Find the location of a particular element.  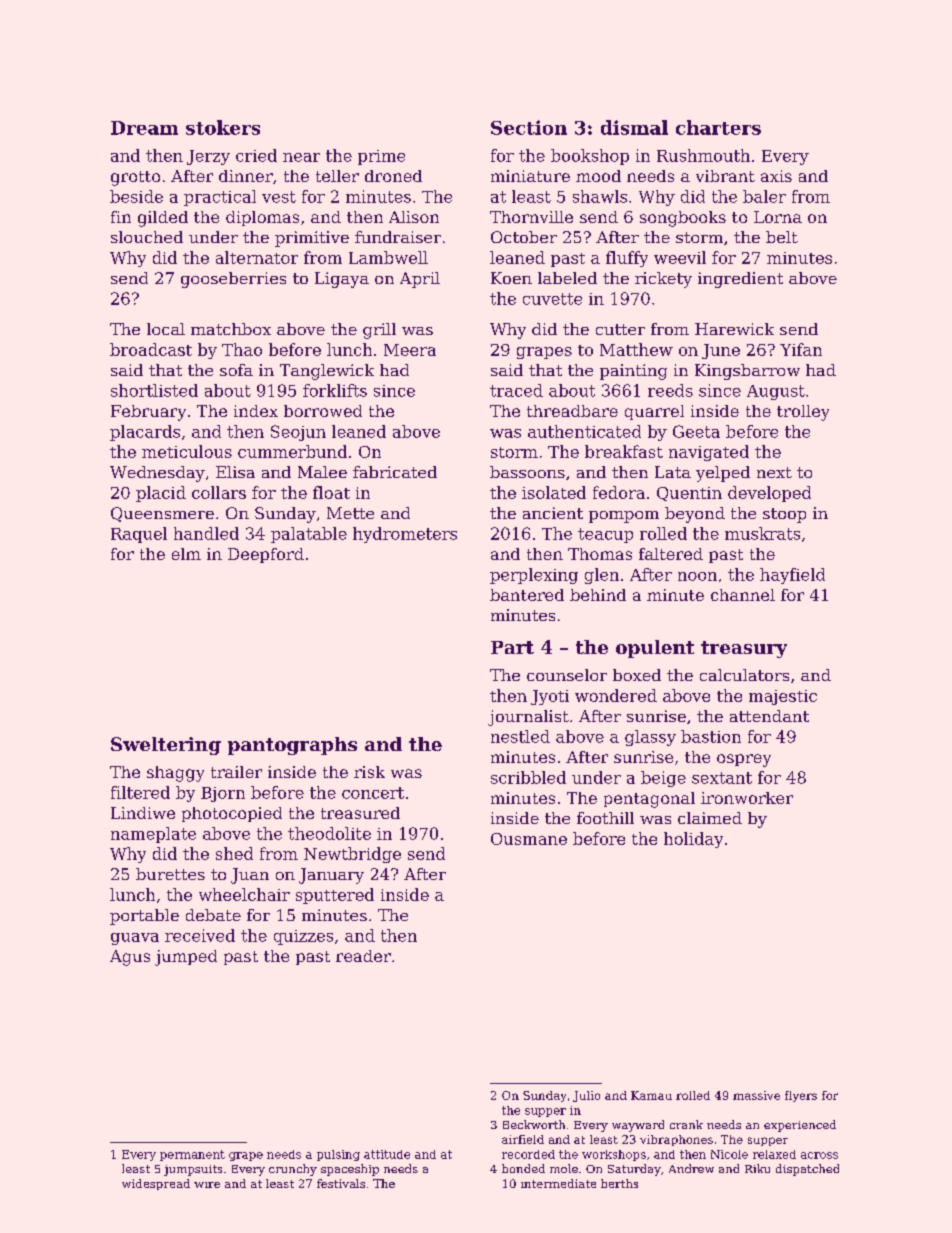

bonded is located at coordinates (523, 1168).
